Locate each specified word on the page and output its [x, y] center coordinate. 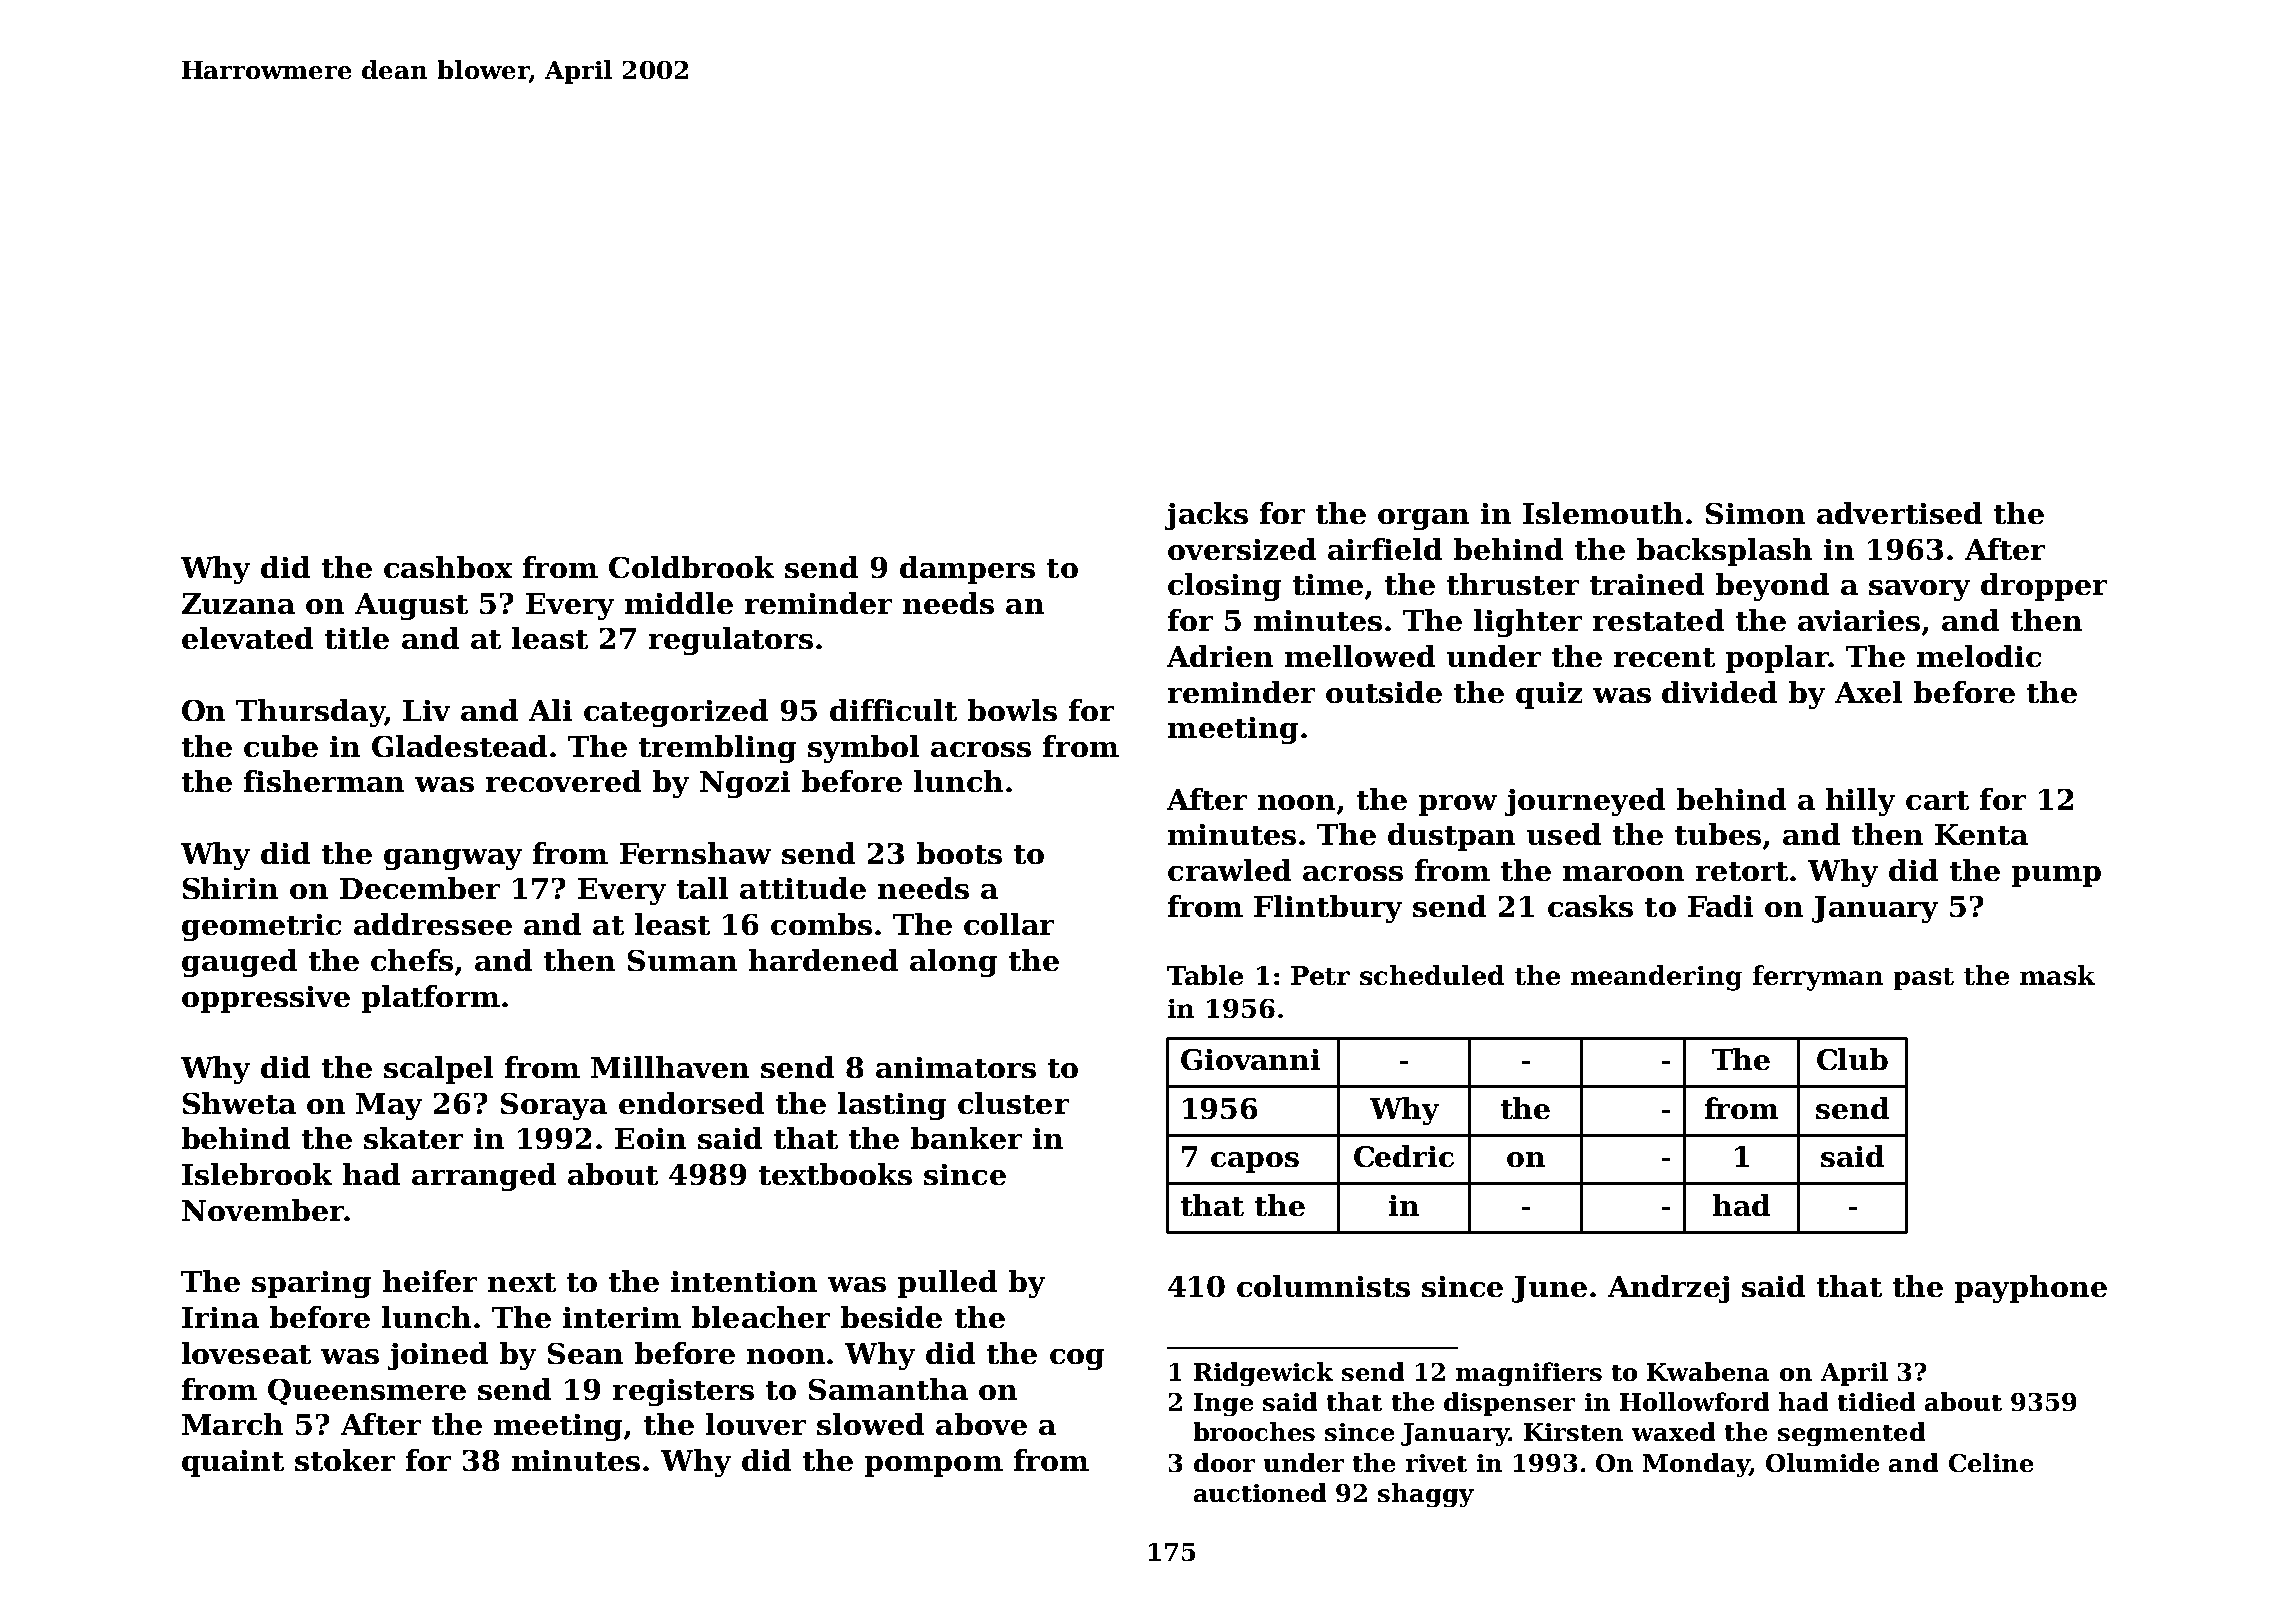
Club [1852, 1059]
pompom [934, 1466]
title [357, 638]
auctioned [1260, 1492]
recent [1664, 657]
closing [1224, 587]
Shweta [239, 1103]
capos [1255, 1162]
